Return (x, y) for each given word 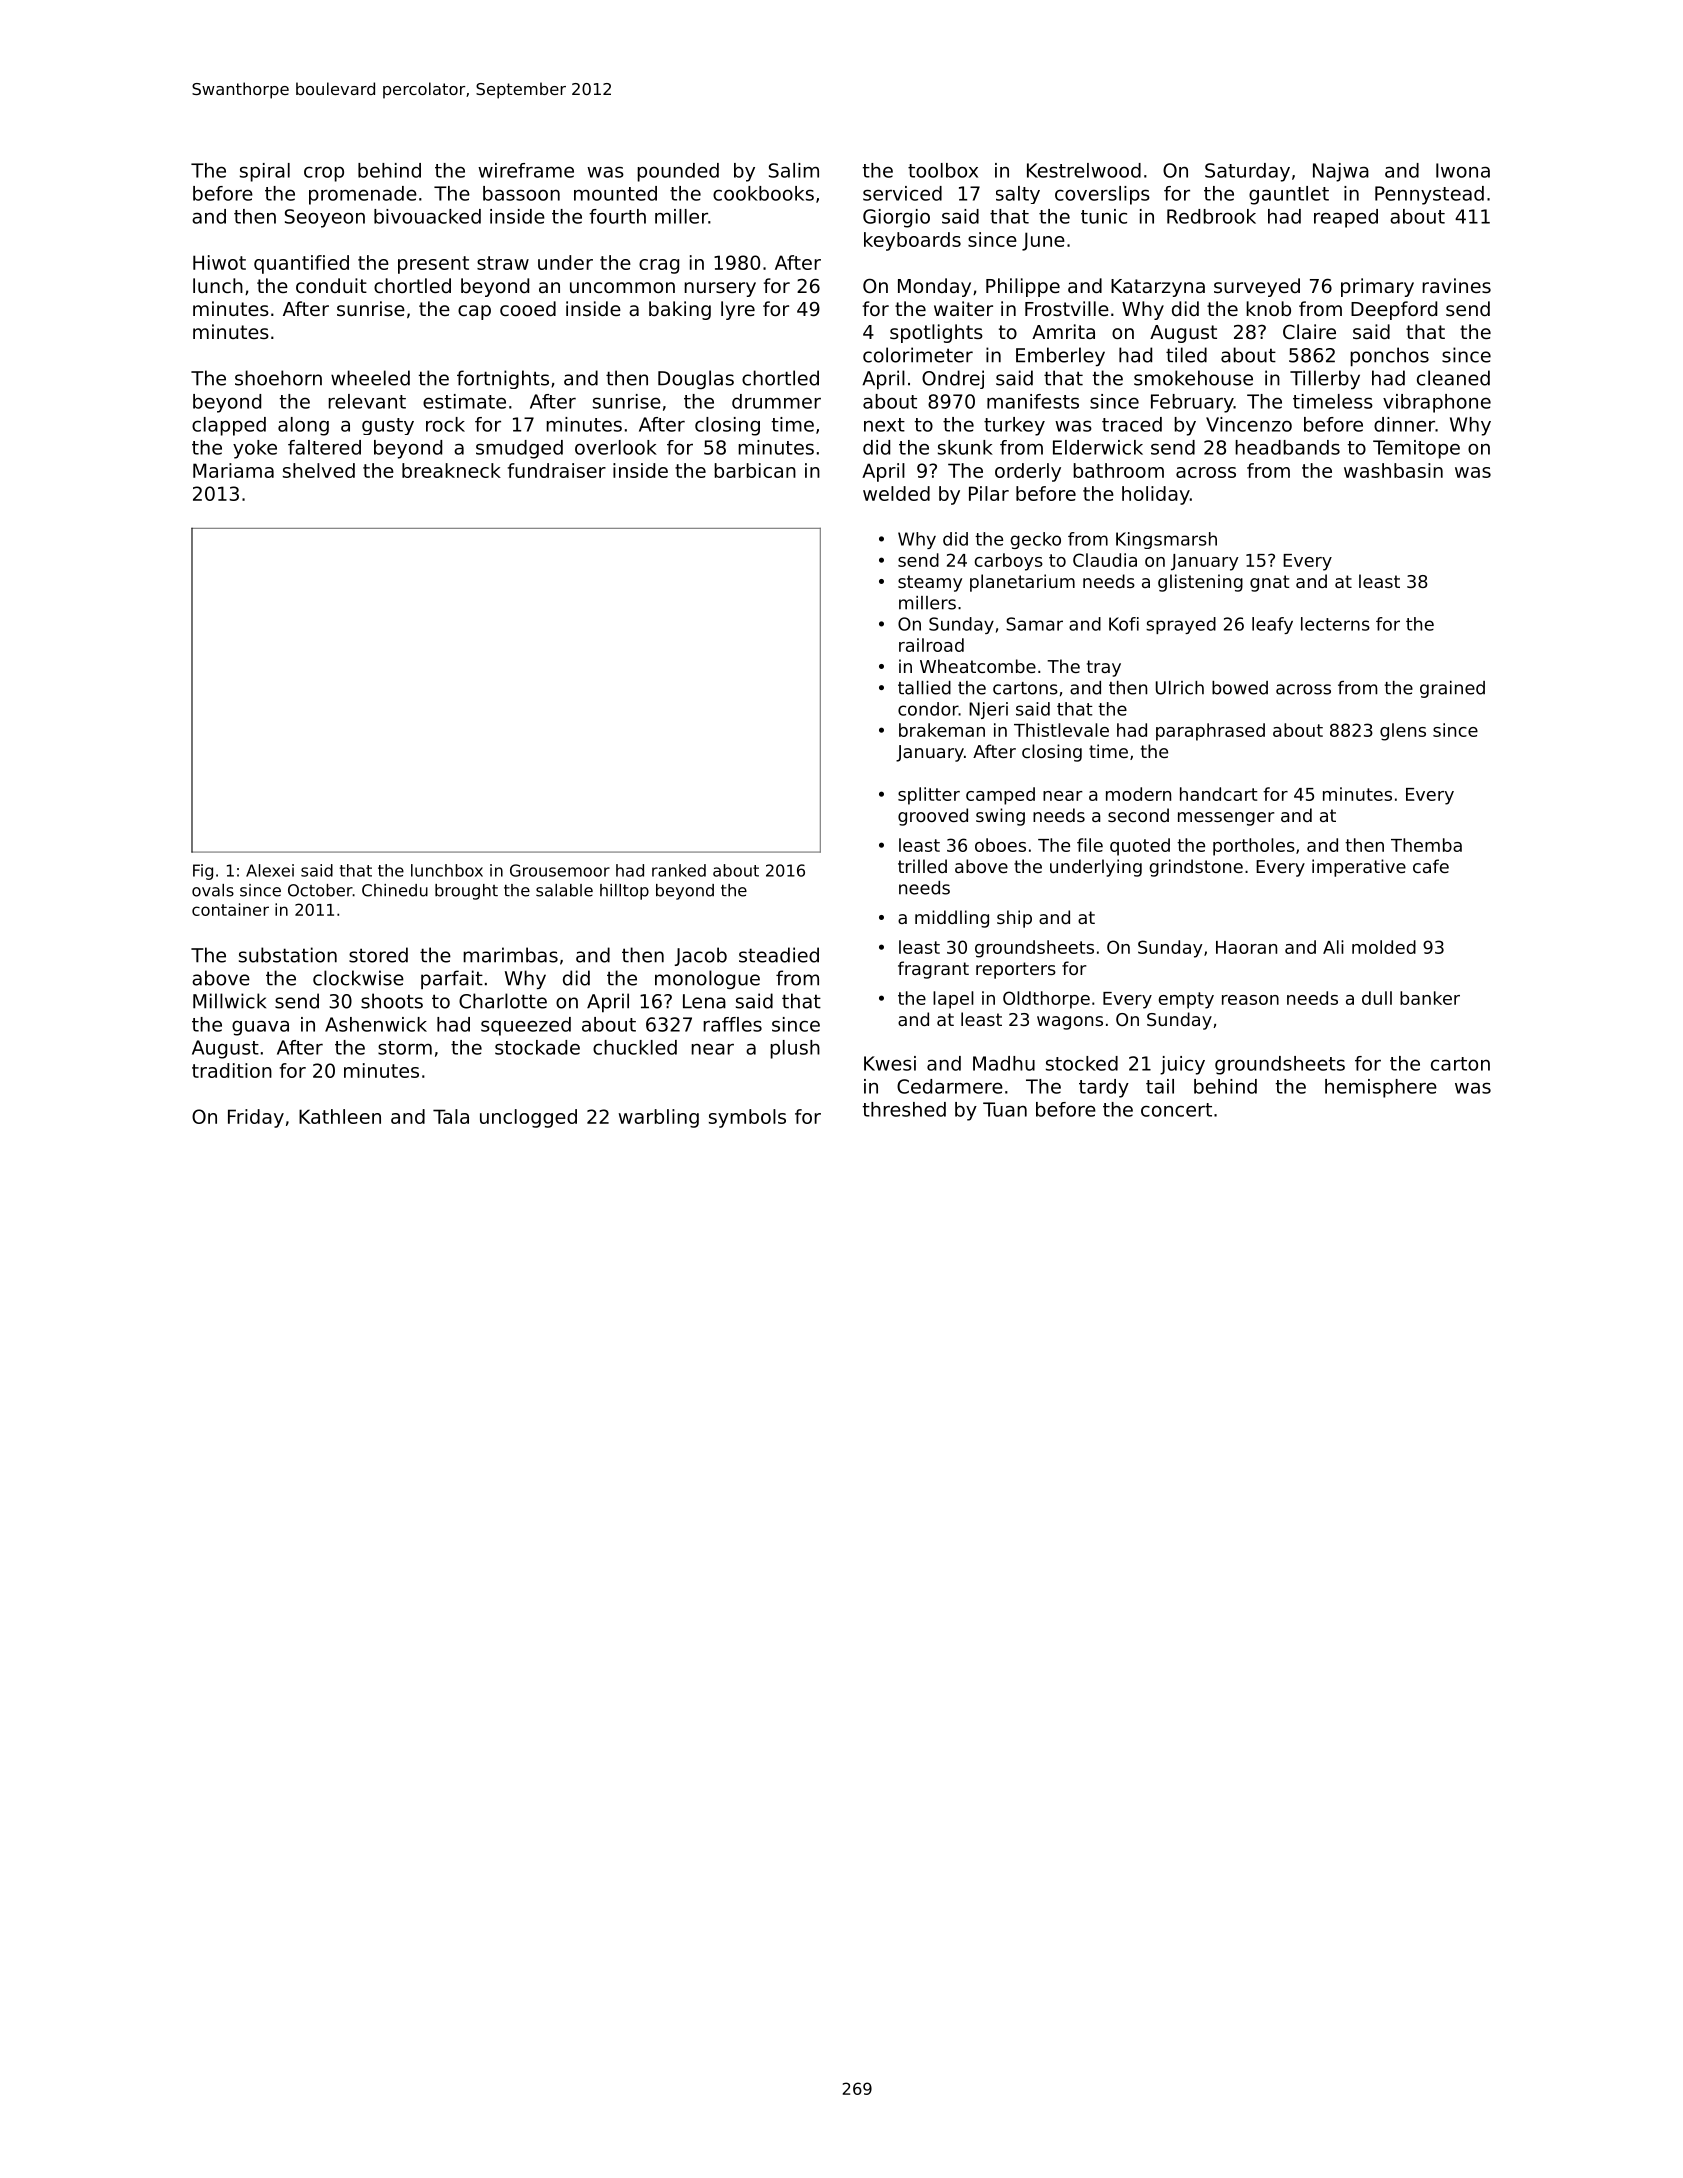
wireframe (526, 170)
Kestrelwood (1084, 170)
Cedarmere (950, 1086)
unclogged (528, 1118)
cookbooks (763, 193)
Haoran (1246, 947)
